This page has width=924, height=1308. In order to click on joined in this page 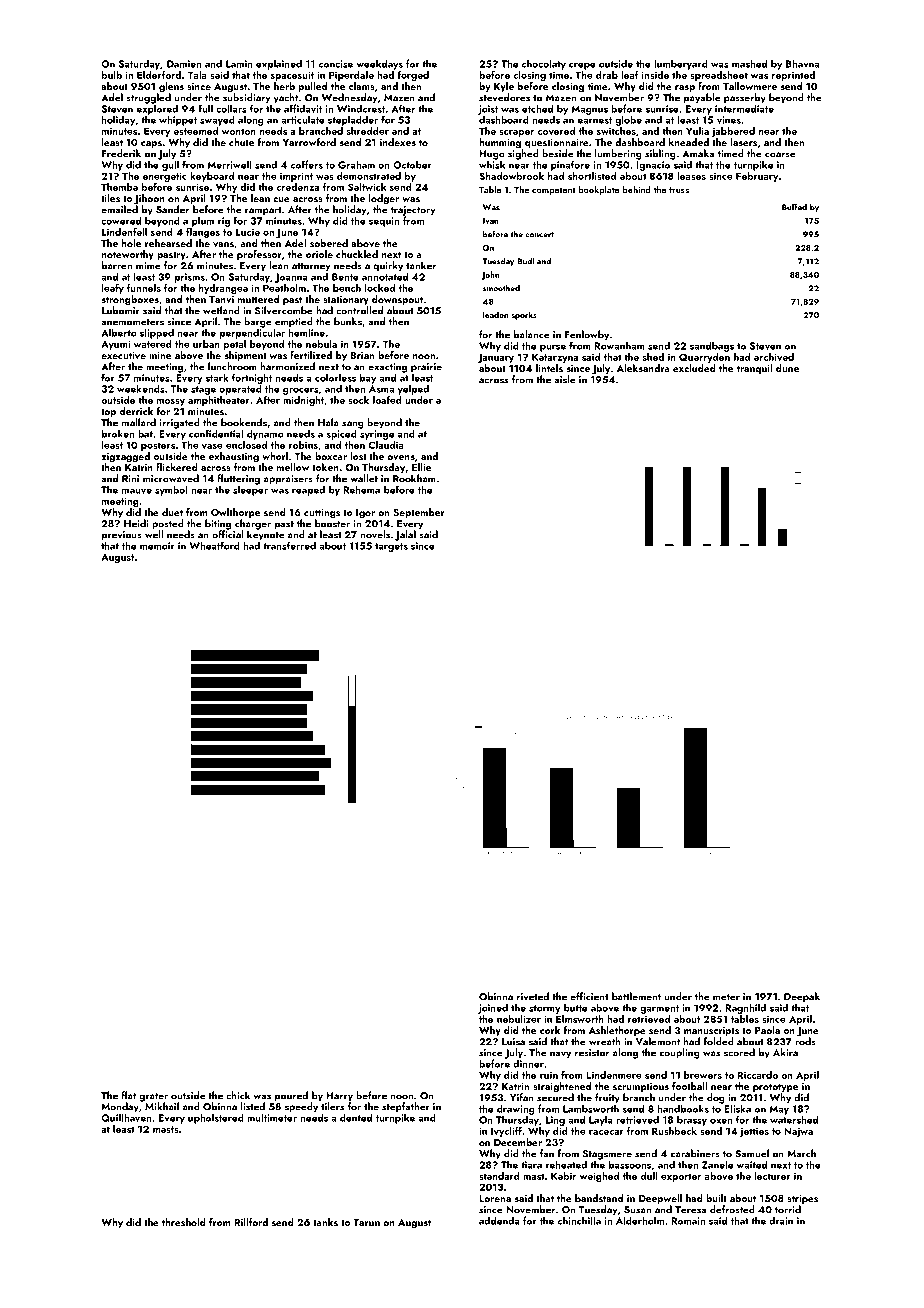, I will do `click(493, 1009)`.
